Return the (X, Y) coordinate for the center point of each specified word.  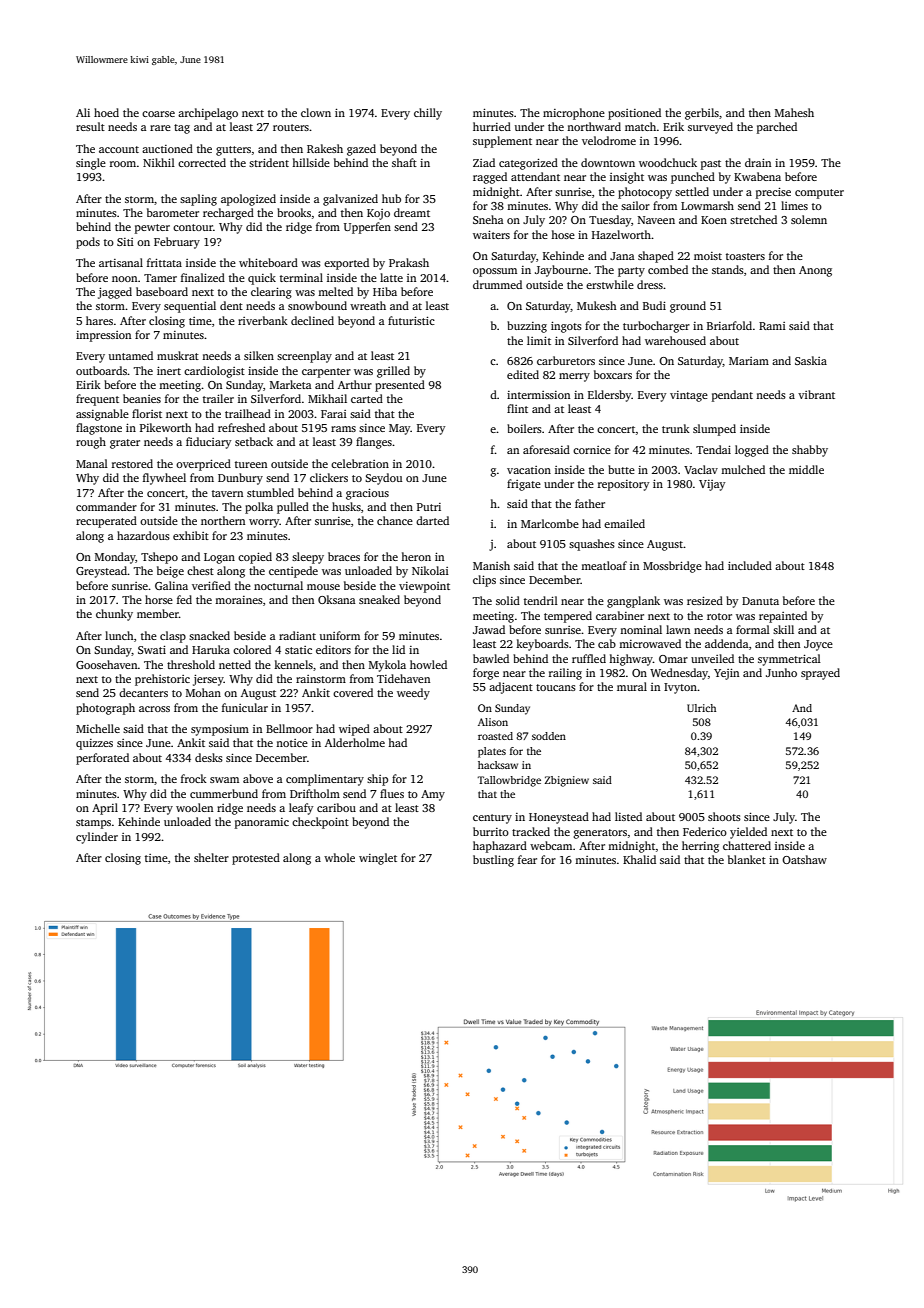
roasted (495, 736)
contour (193, 227)
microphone (574, 114)
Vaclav (701, 469)
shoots (724, 816)
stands (728, 269)
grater (125, 444)
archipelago (208, 114)
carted (367, 398)
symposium (220, 730)
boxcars (613, 374)
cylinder (97, 838)
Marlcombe (550, 523)
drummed (497, 284)
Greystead (101, 572)
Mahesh (794, 112)
